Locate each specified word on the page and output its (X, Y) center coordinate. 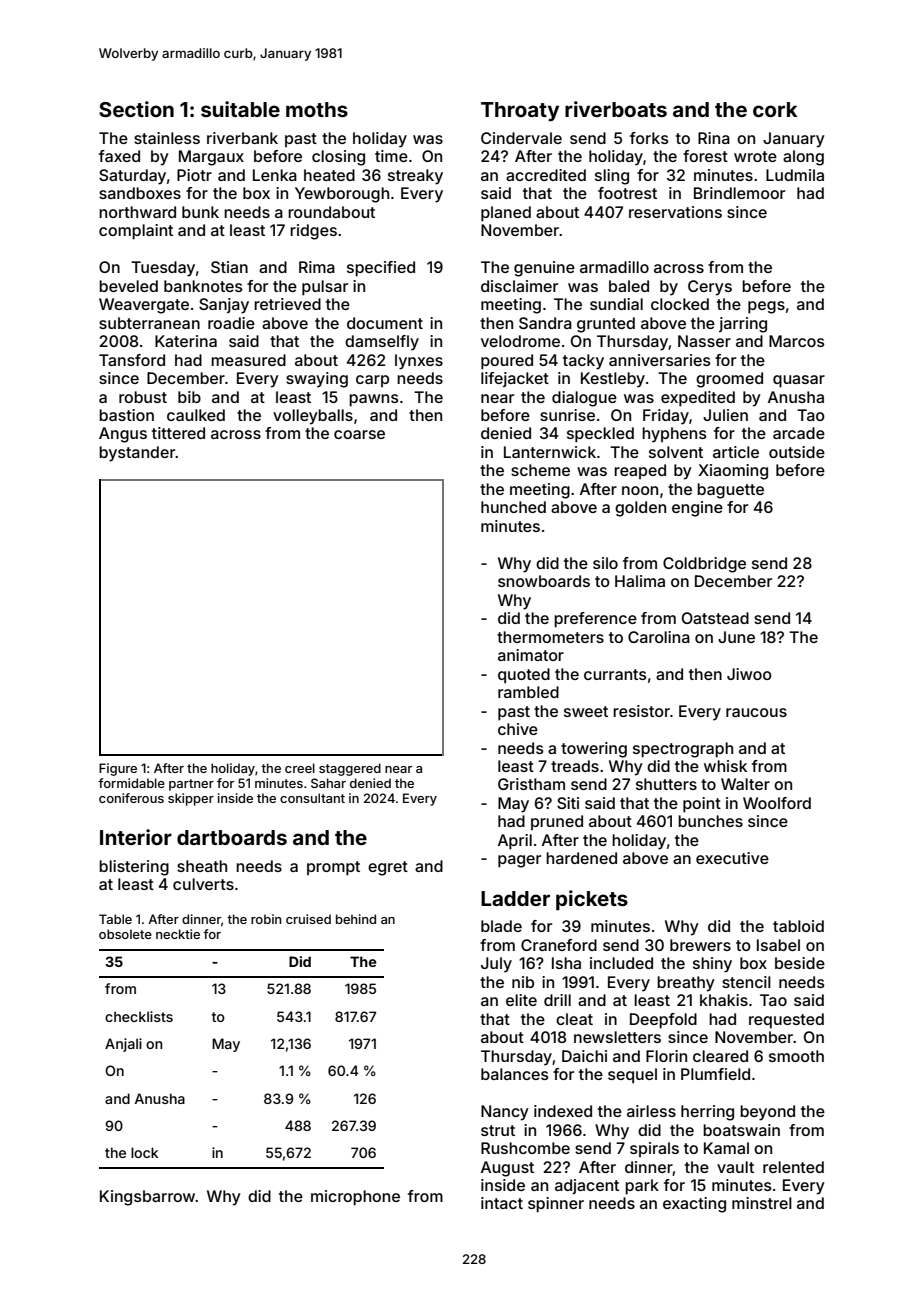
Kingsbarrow (148, 1198)
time (391, 156)
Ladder (515, 898)
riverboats (616, 109)
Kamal (726, 1148)
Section (136, 109)
